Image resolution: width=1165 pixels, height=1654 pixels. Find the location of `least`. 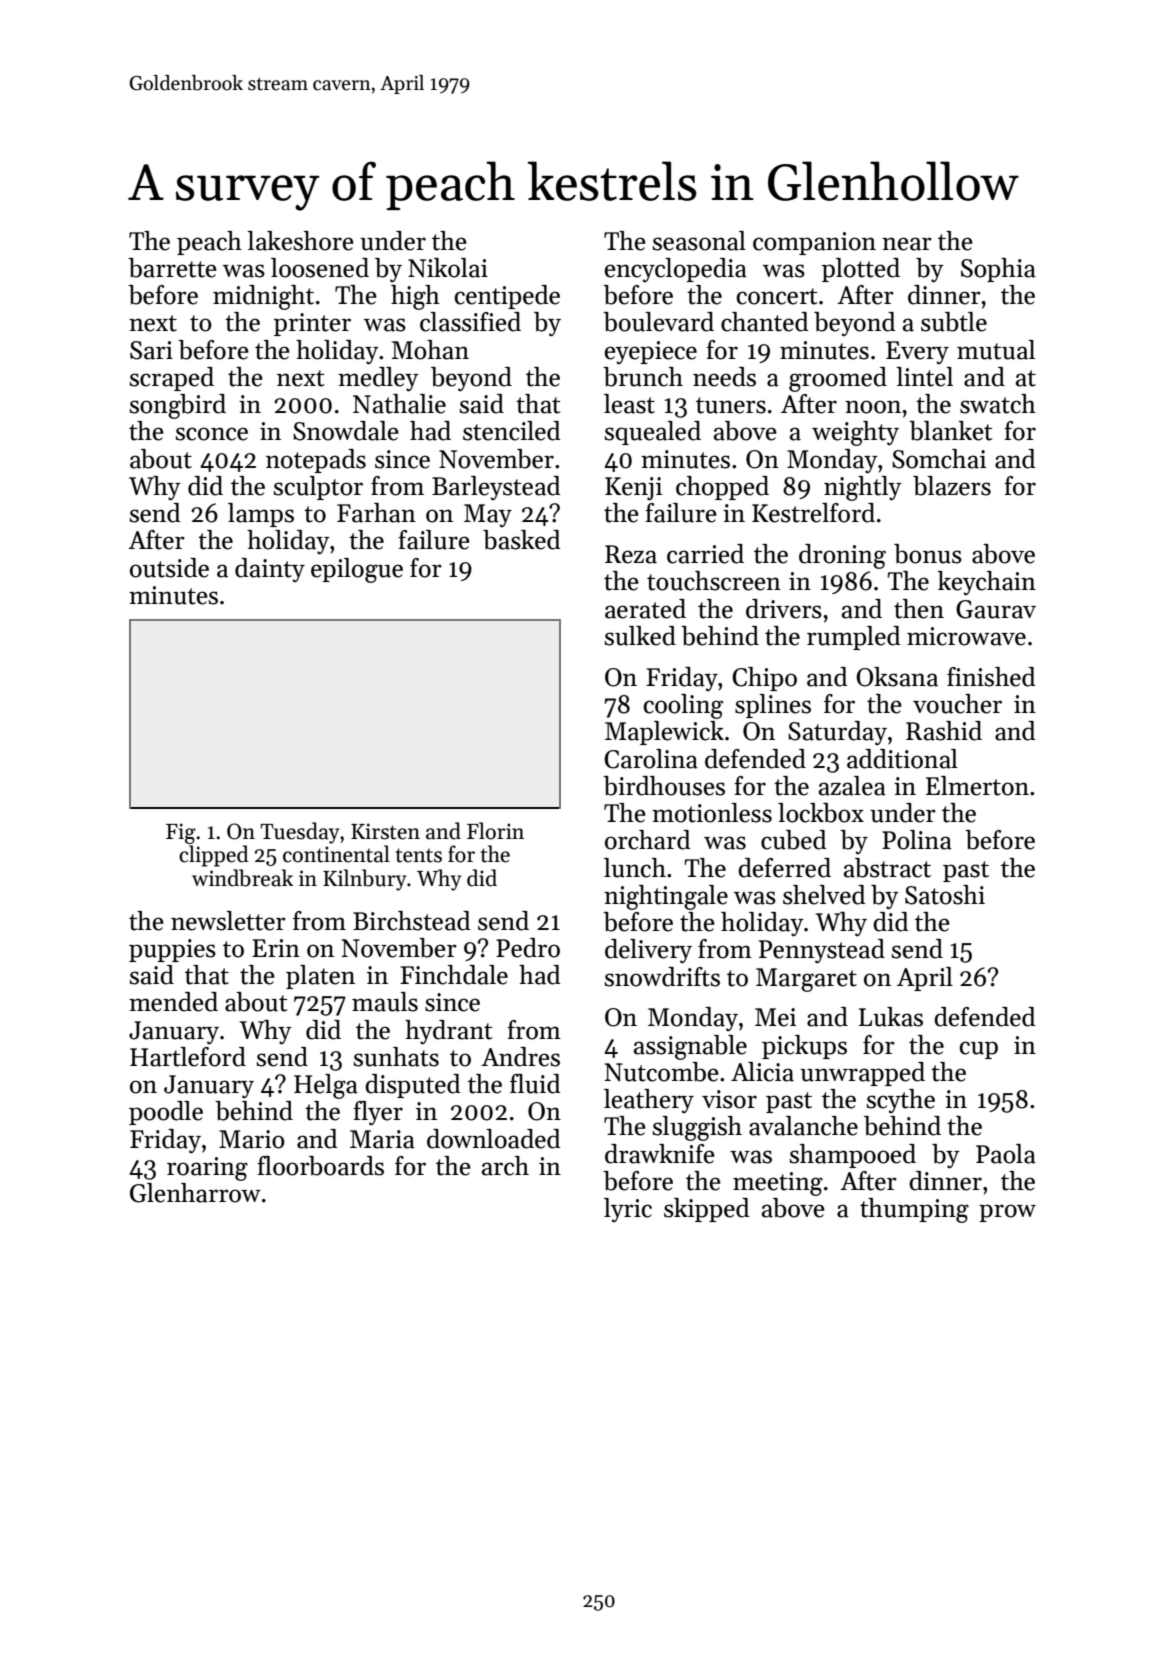

least is located at coordinates (629, 404).
